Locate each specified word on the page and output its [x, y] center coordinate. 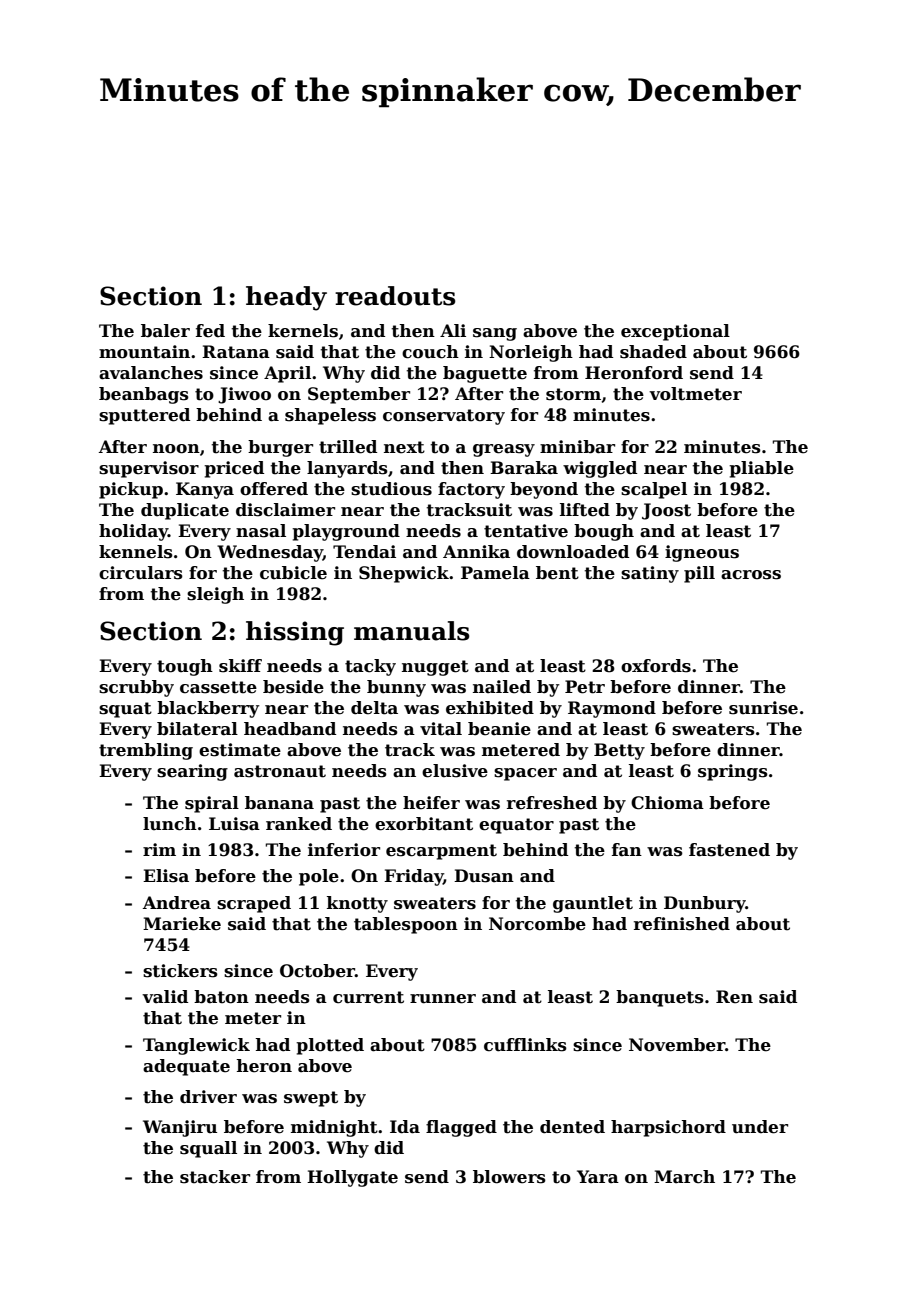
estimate [240, 750]
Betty [619, 751]
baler [165, 331]
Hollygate [352, 1178]
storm [573, 394]
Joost [666, 511]
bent [557, 573]
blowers [509, 1177]
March [684, 1177]
